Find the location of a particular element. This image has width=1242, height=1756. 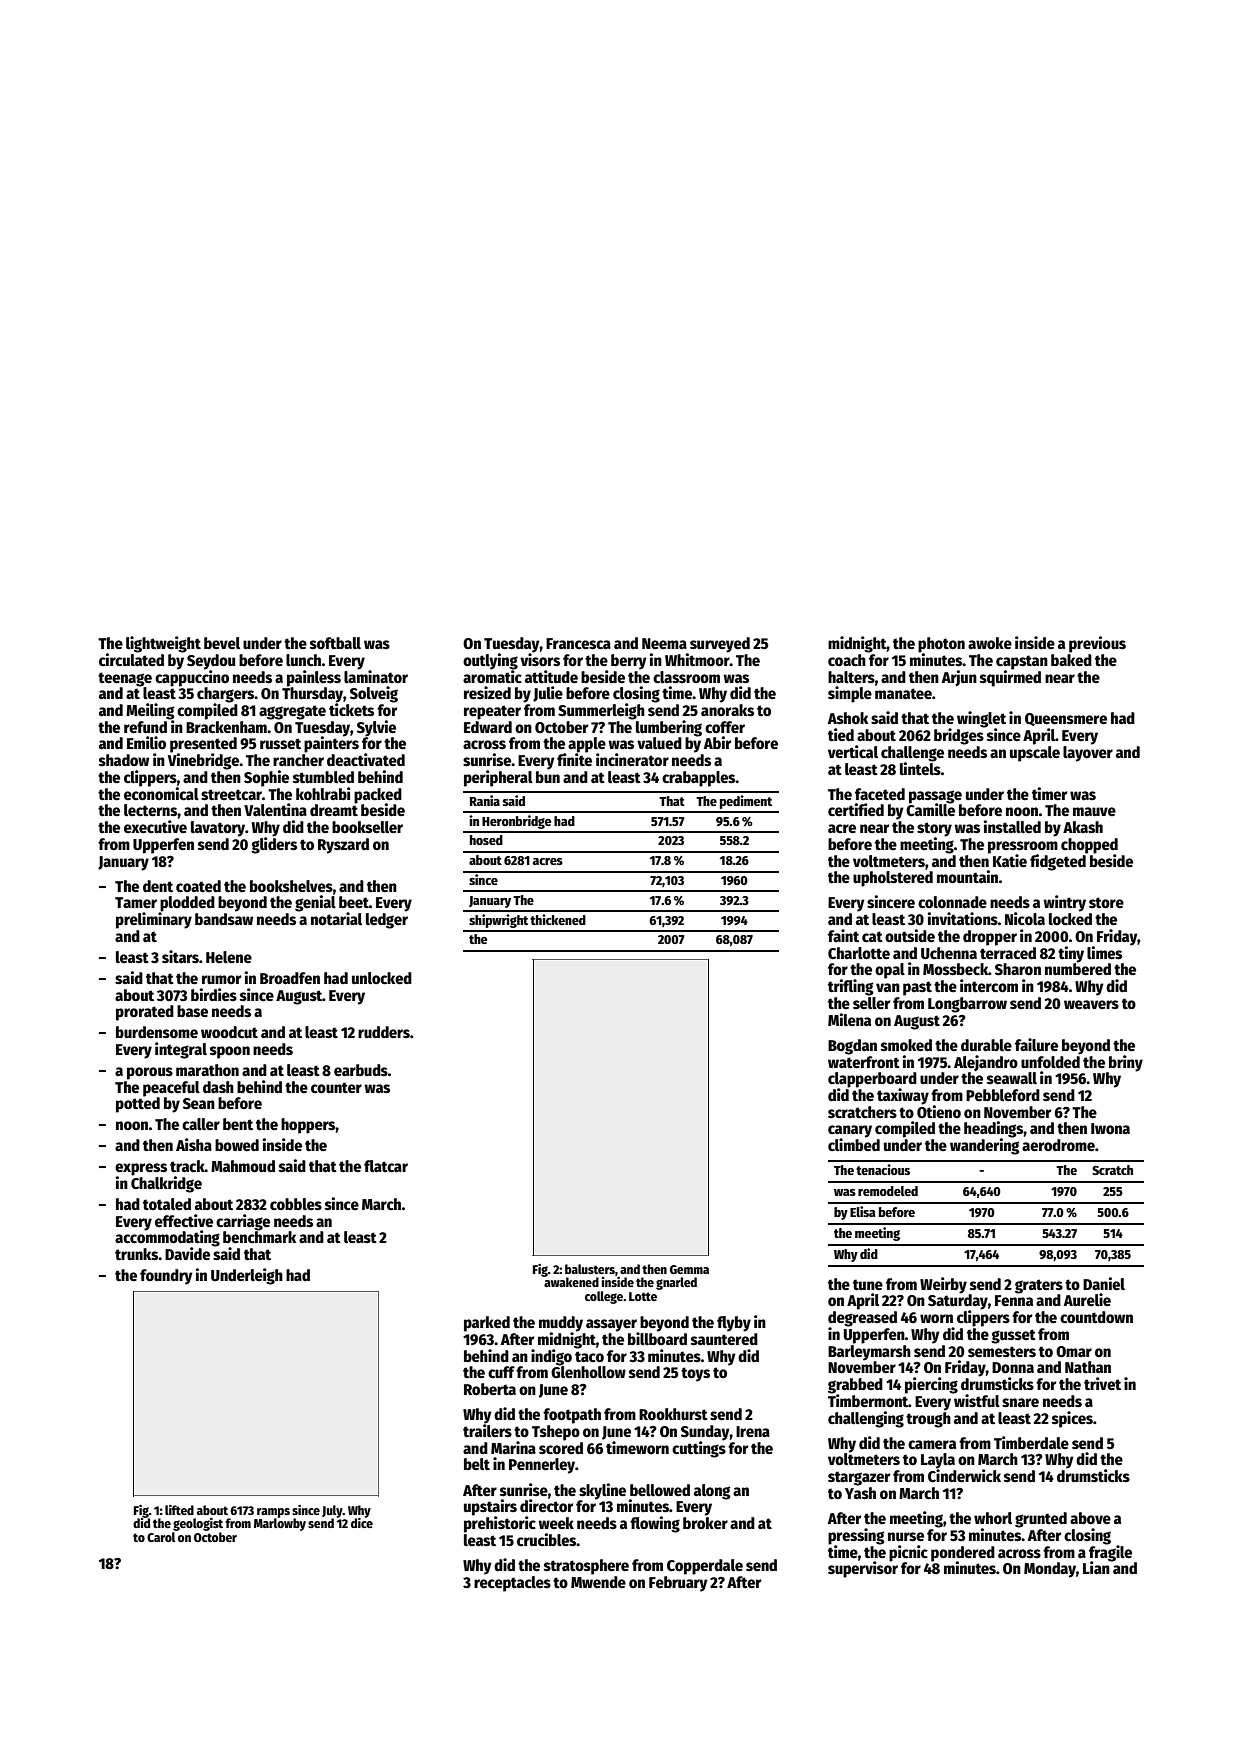

deactivated is located at coordinates (366, 760).
